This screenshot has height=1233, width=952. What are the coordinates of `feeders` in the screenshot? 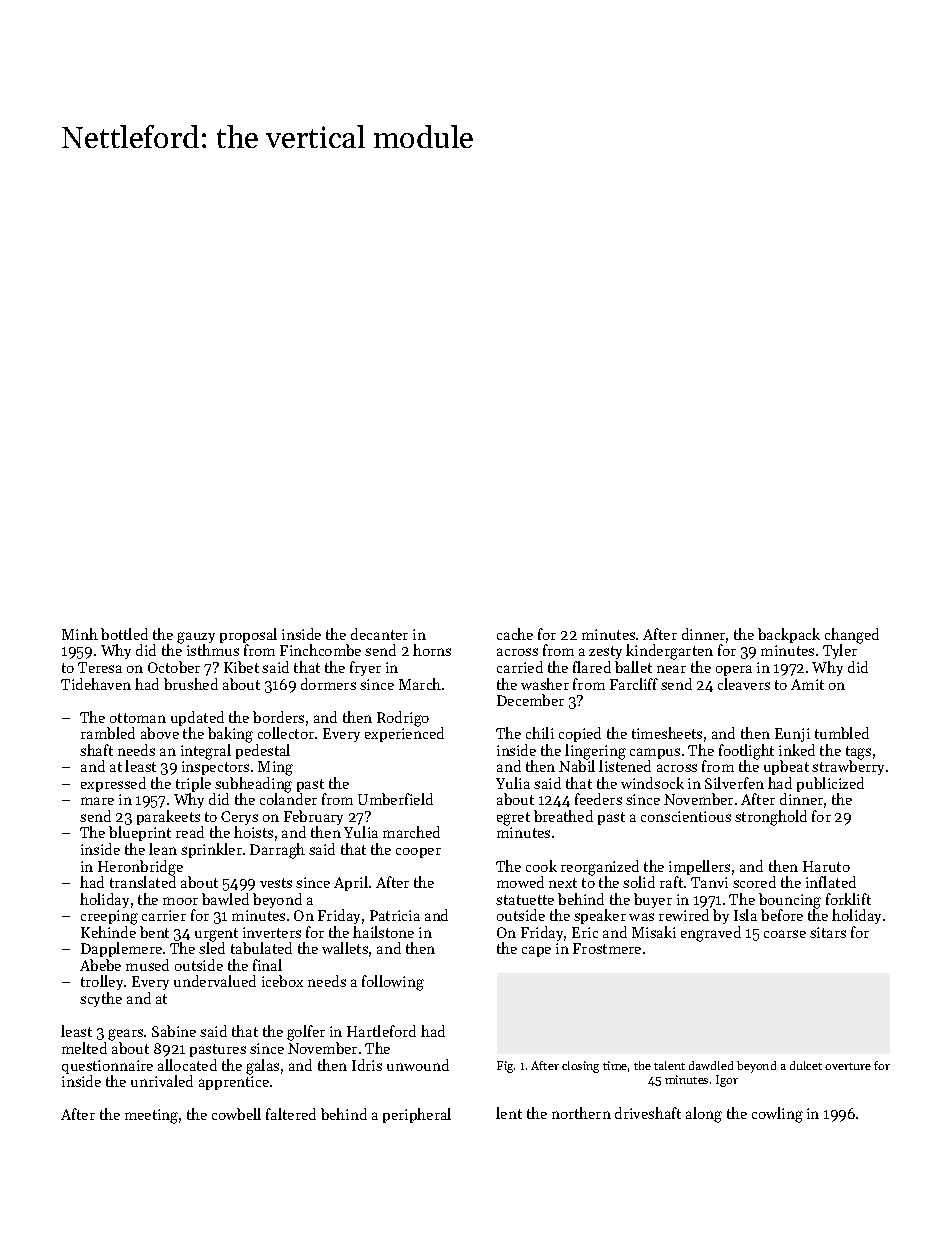 It's located at (598, 799).
